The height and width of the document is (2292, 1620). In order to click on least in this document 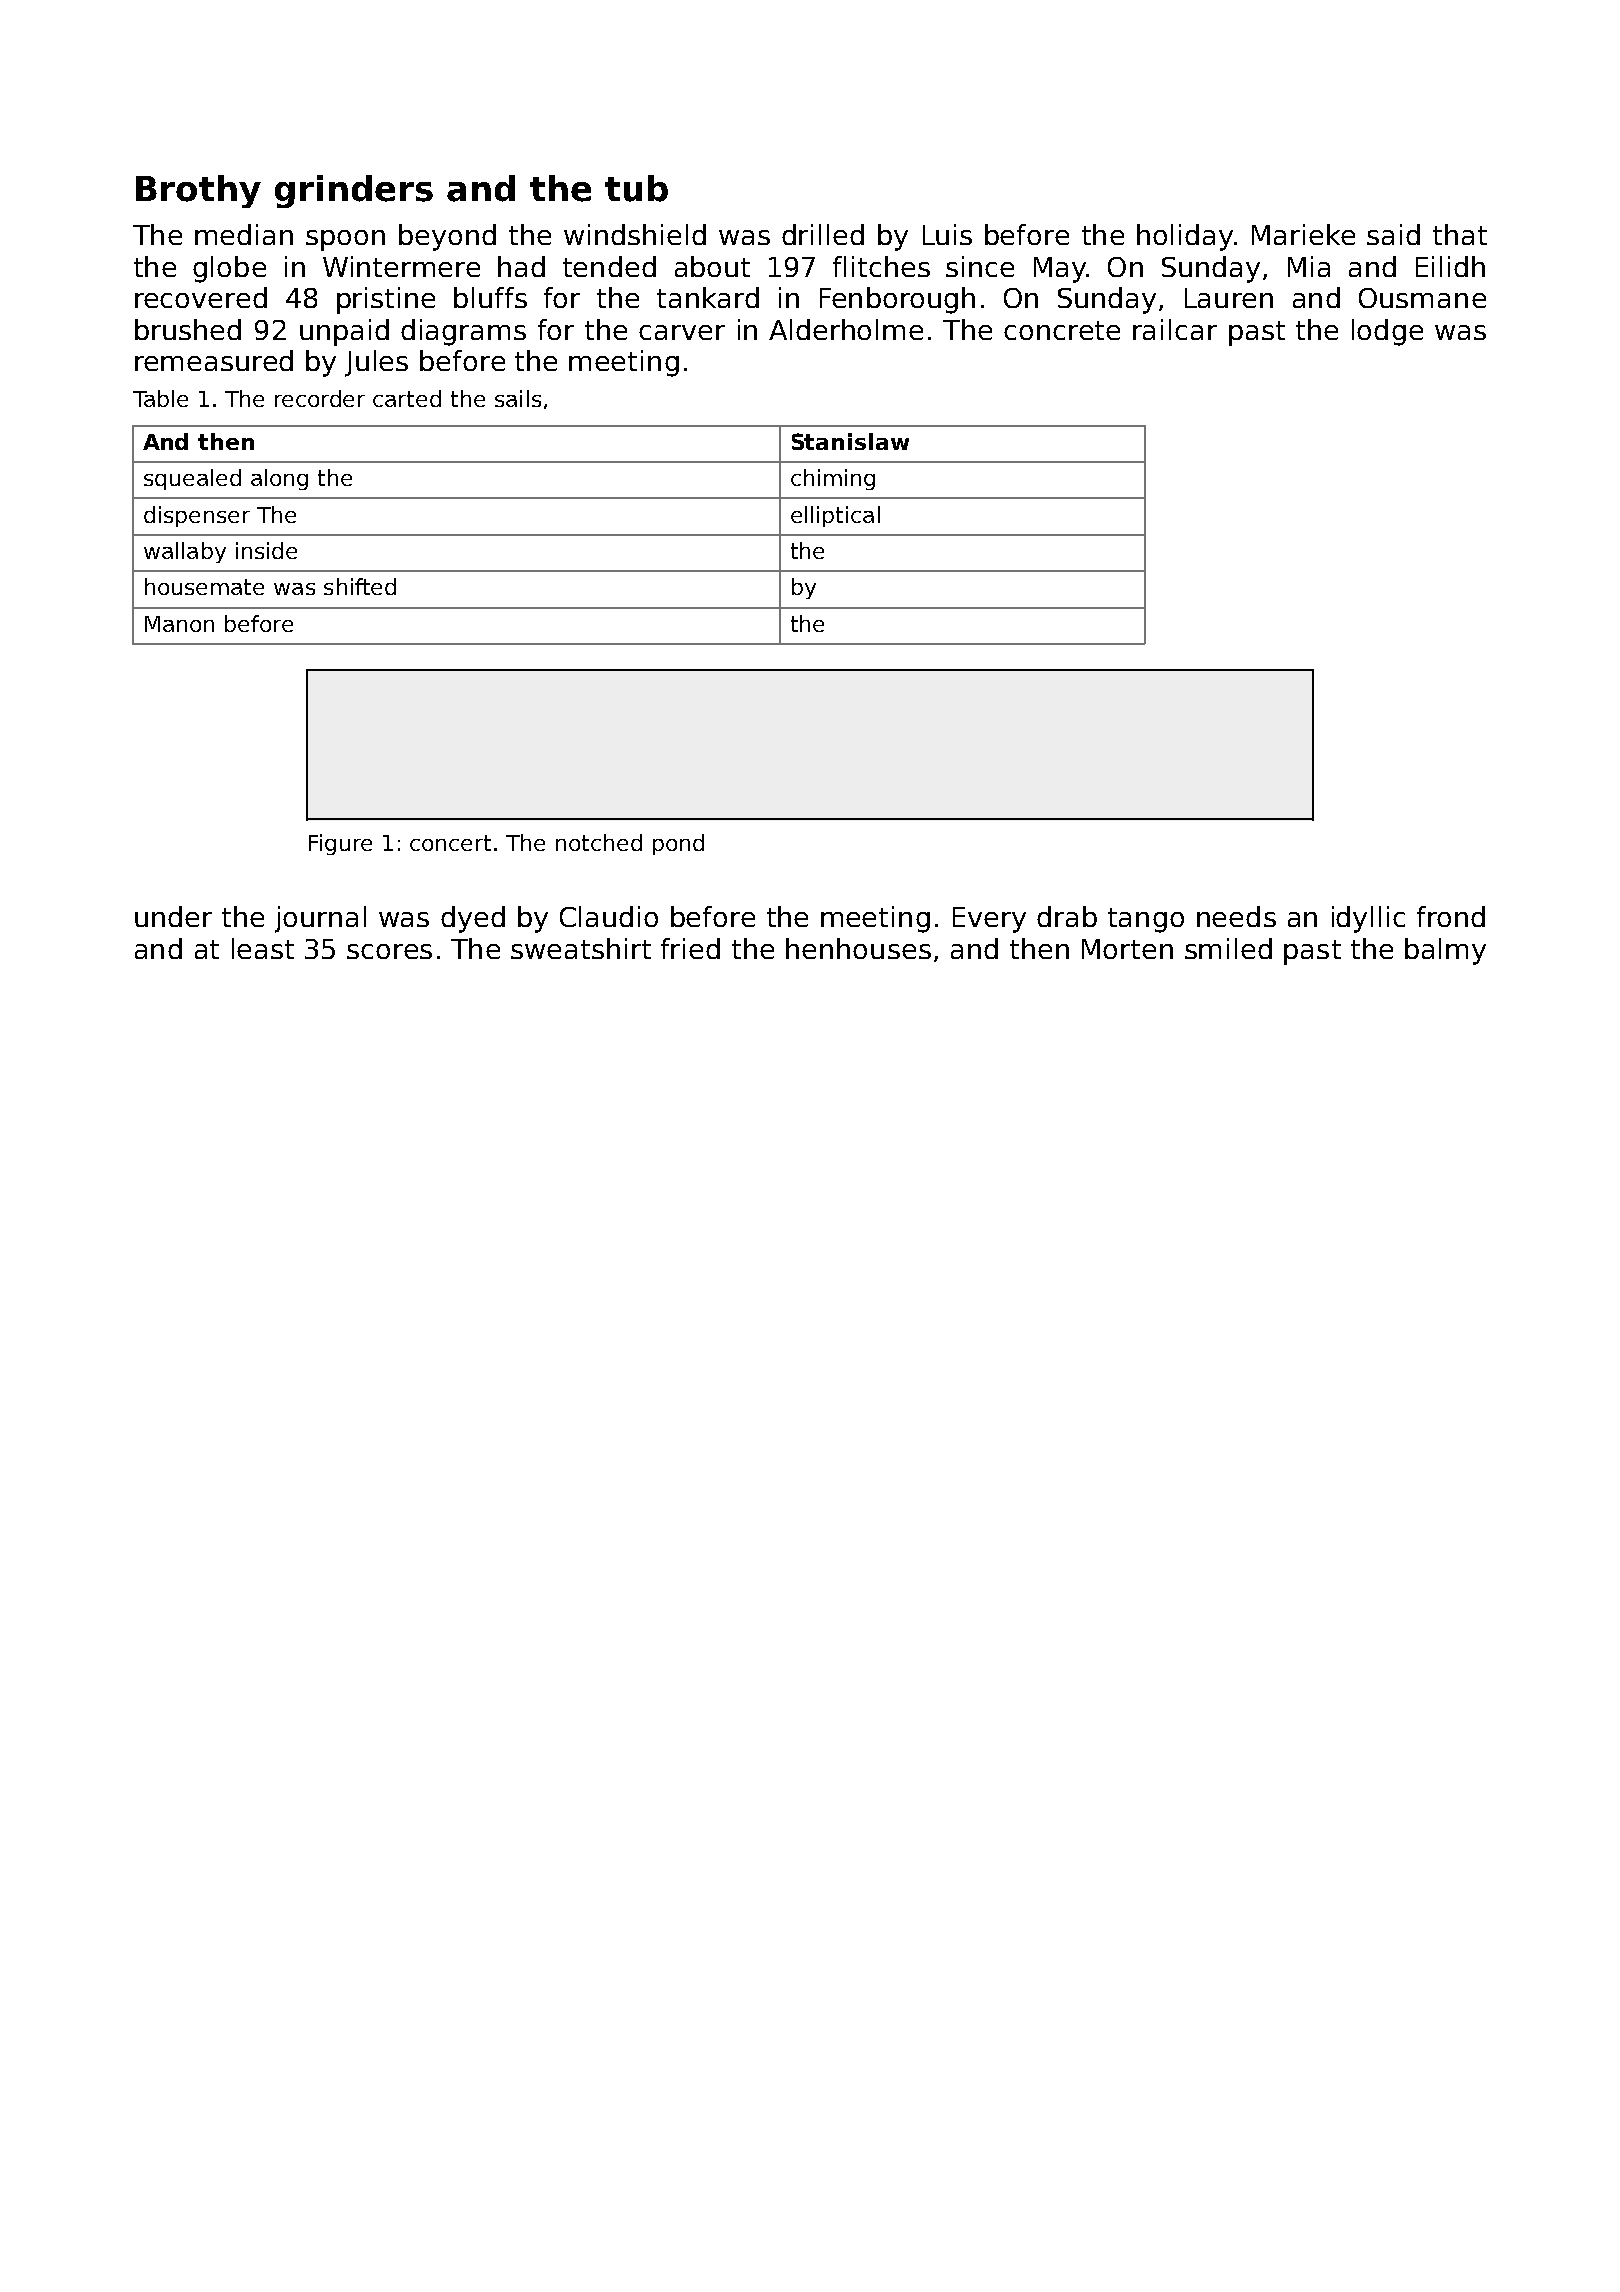, I will do `click(263, 948)`.
